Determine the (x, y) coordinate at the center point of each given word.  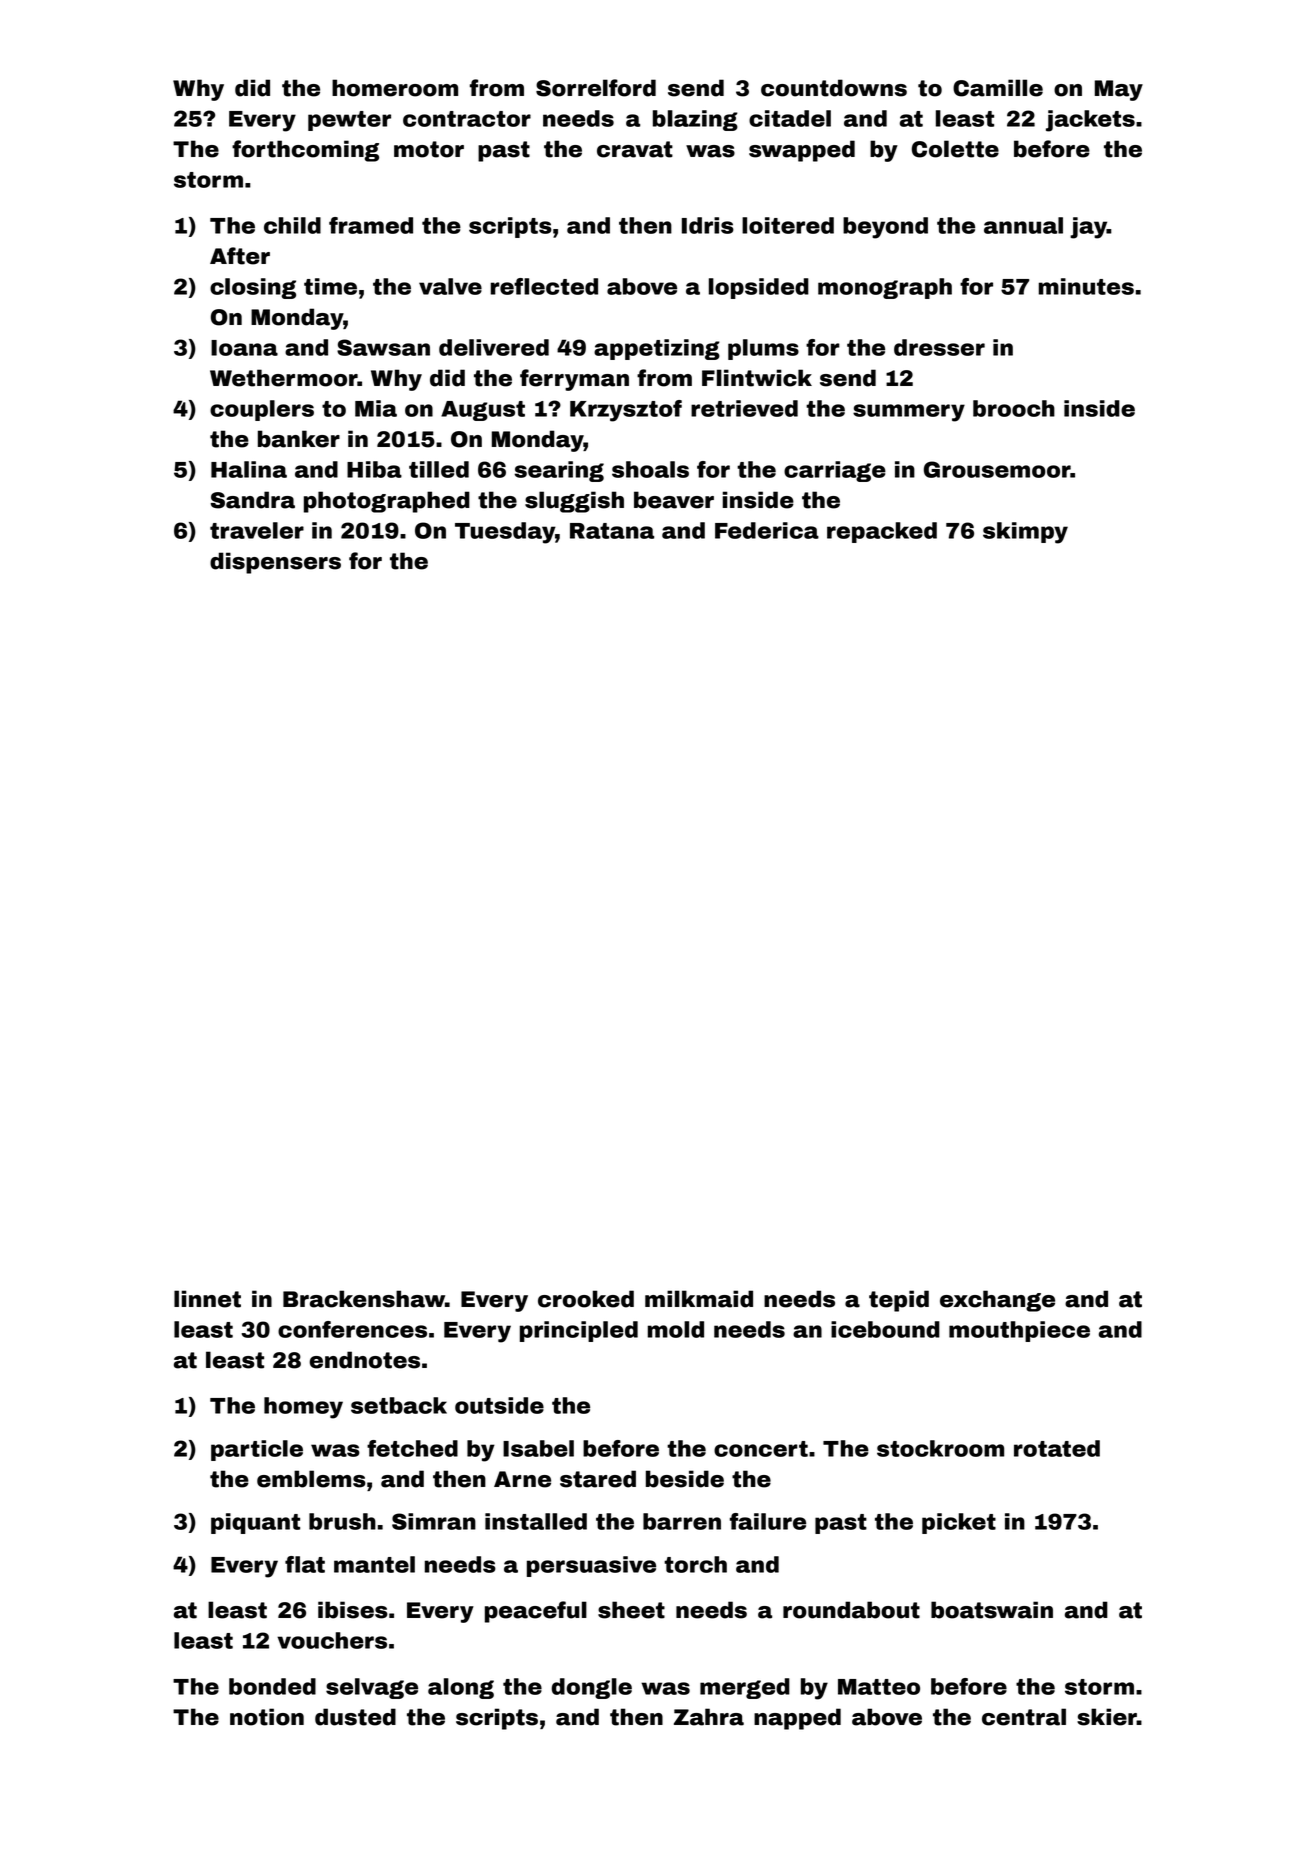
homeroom (395, 88)
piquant (255, 1523)
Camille (998, 88)
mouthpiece (1019, 1331)
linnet (207, 1299)
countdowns (834, 88)
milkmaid (699, 1299)
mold (676, 1329)
